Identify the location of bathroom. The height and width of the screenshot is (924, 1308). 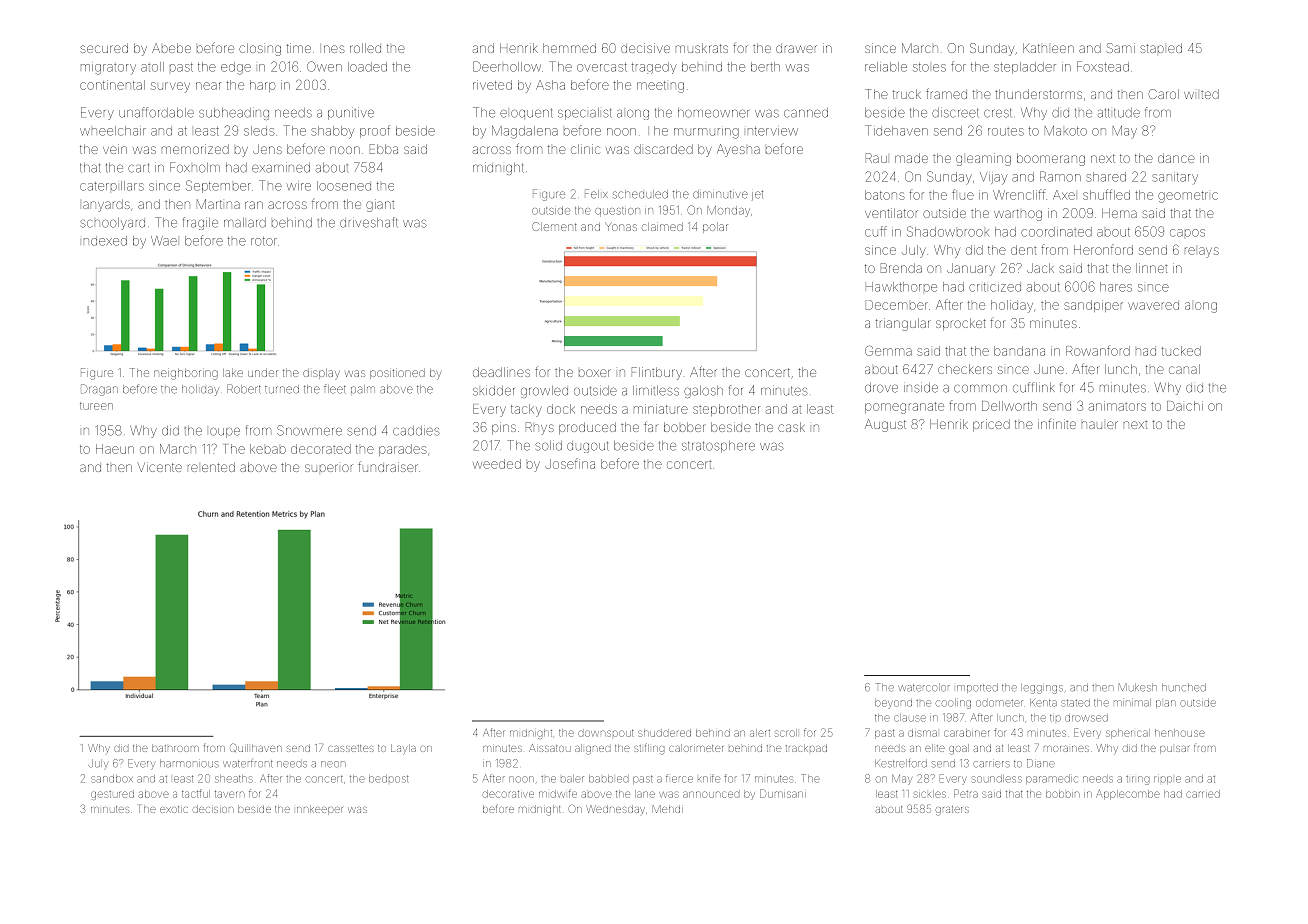
(175, 748).
